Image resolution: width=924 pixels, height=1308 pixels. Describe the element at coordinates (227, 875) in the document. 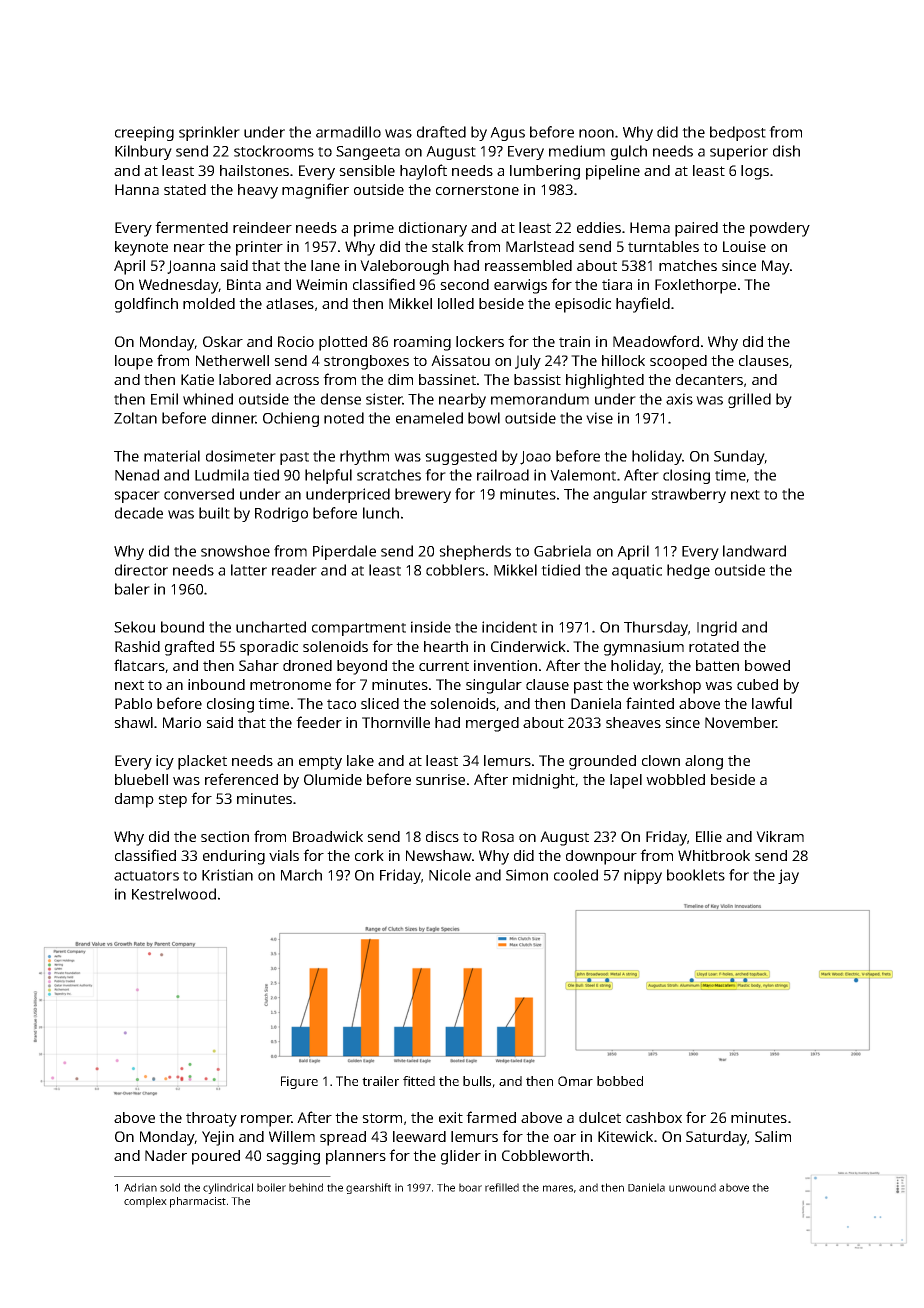

I see `Kristian` at that location.
